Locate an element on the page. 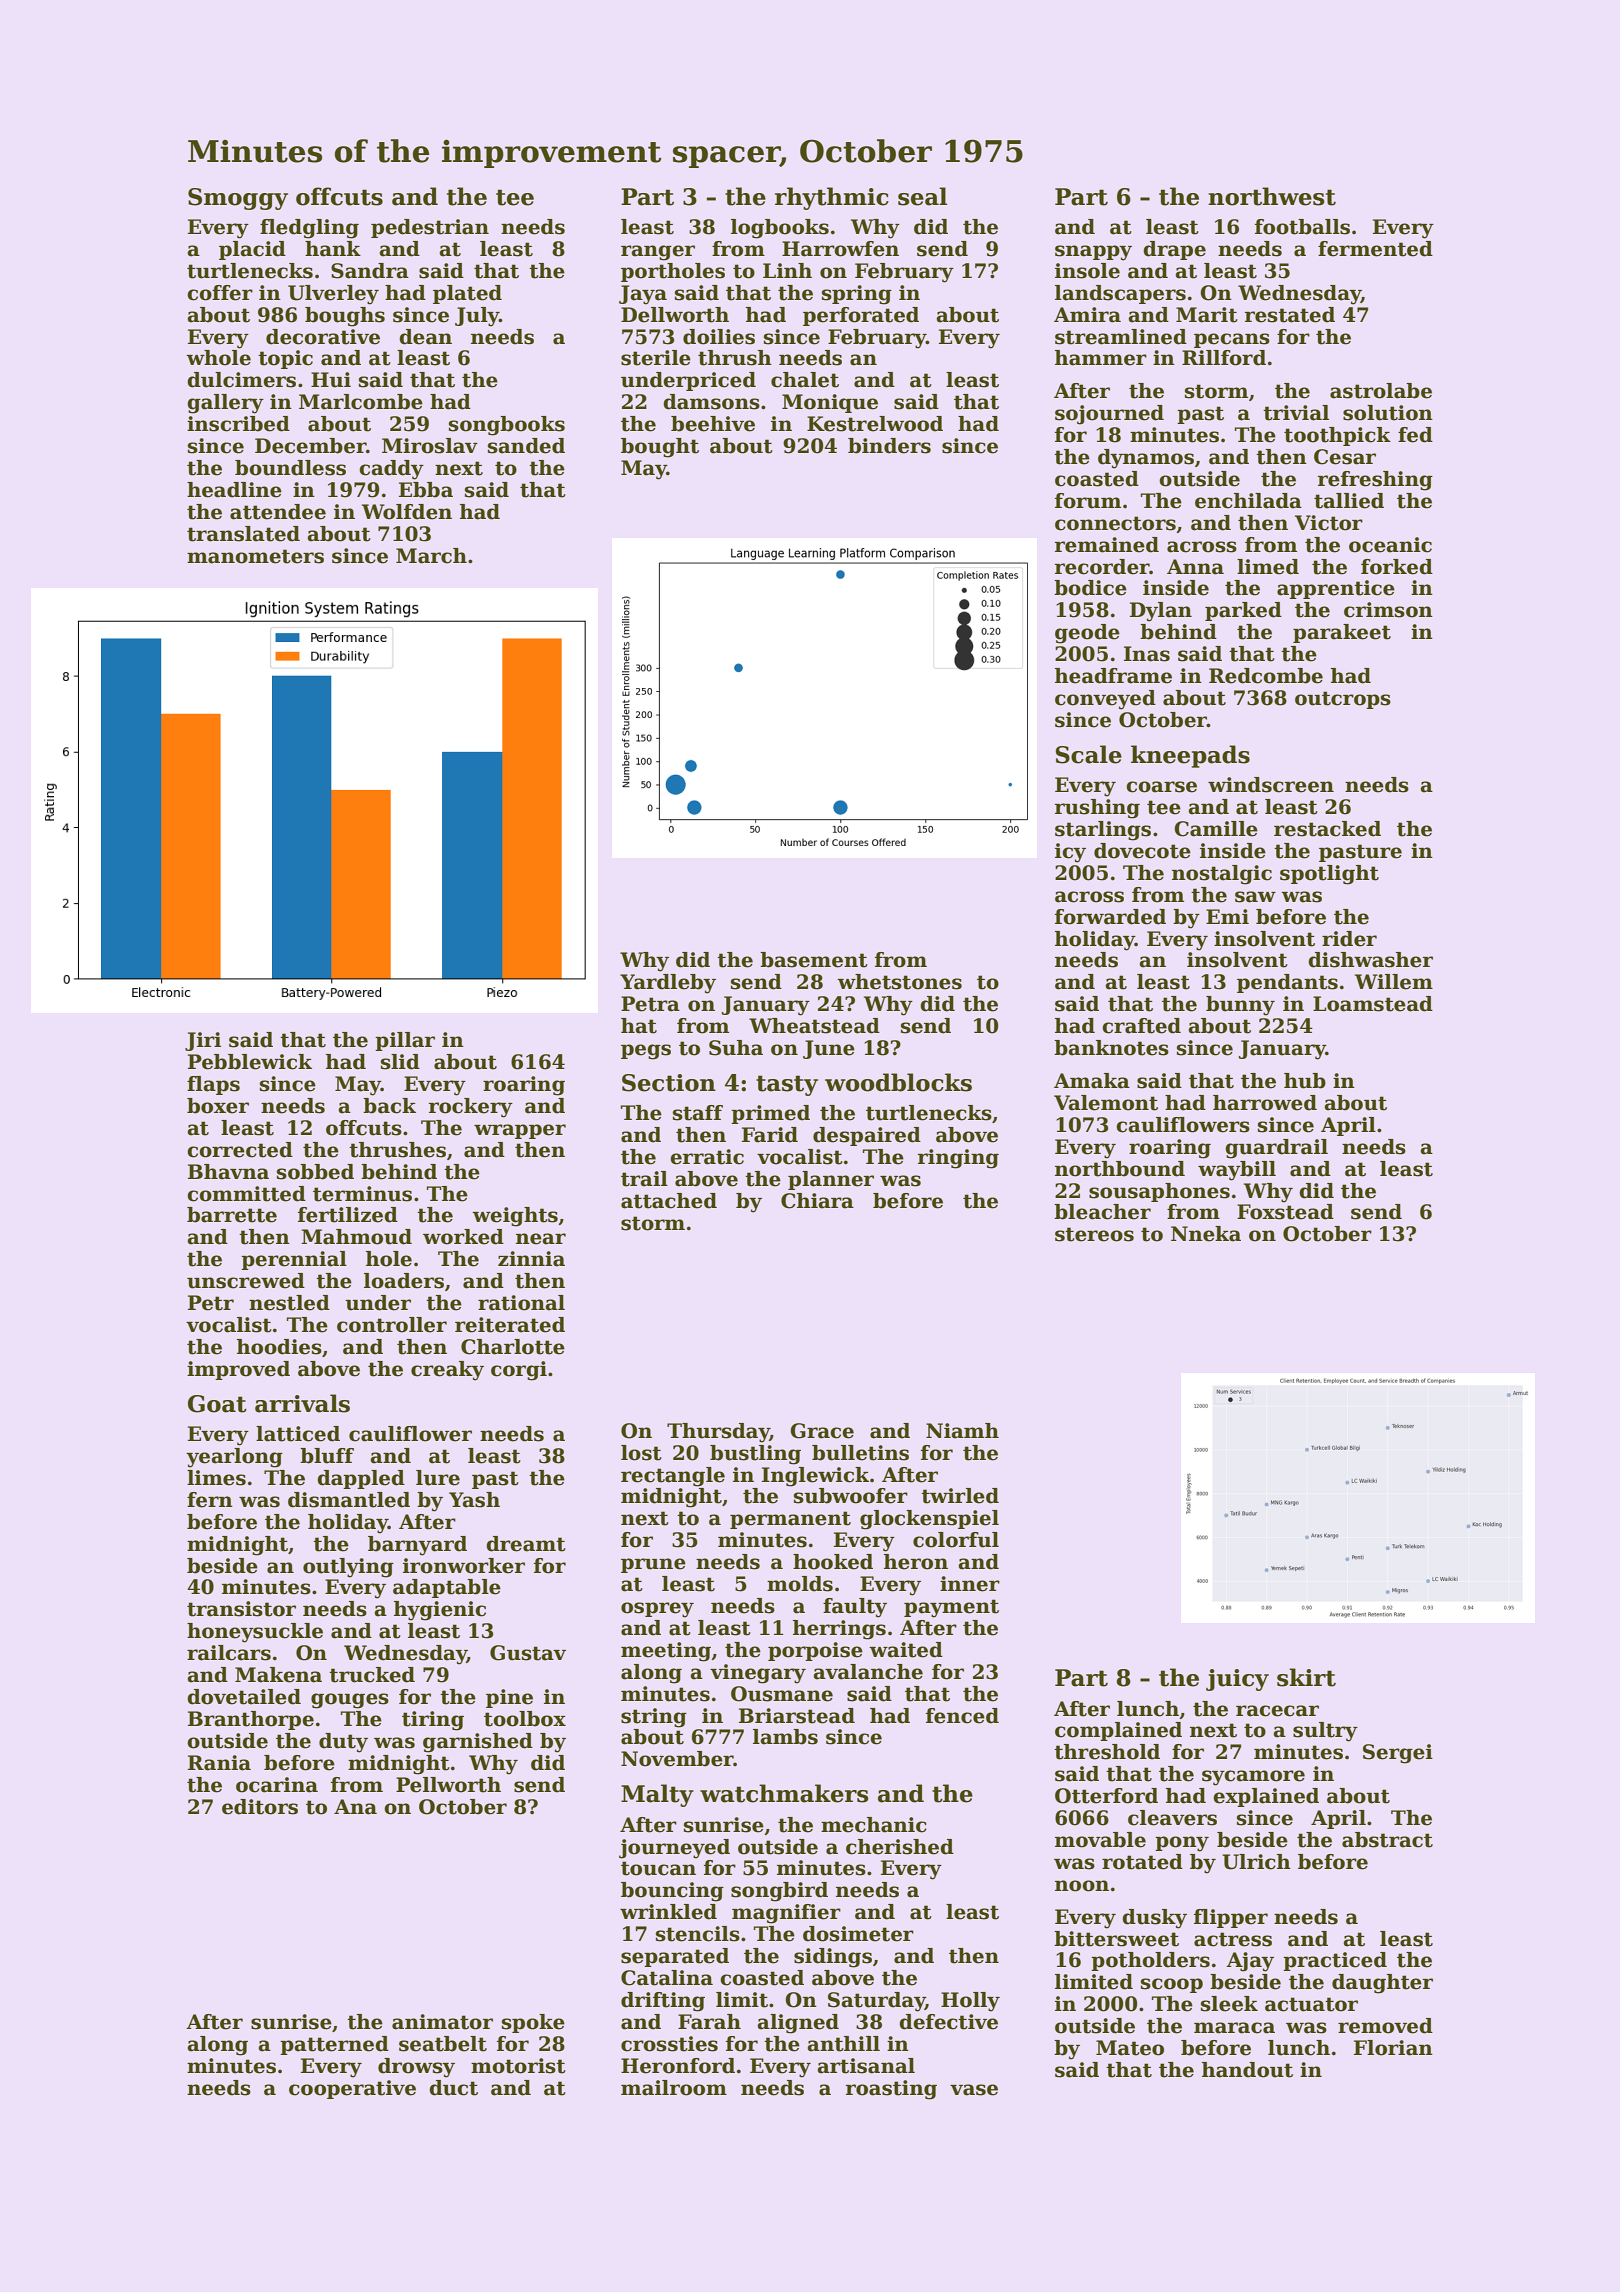 This page has width=1620, height=2292. Rania is located at coordinates (219, 1763).
